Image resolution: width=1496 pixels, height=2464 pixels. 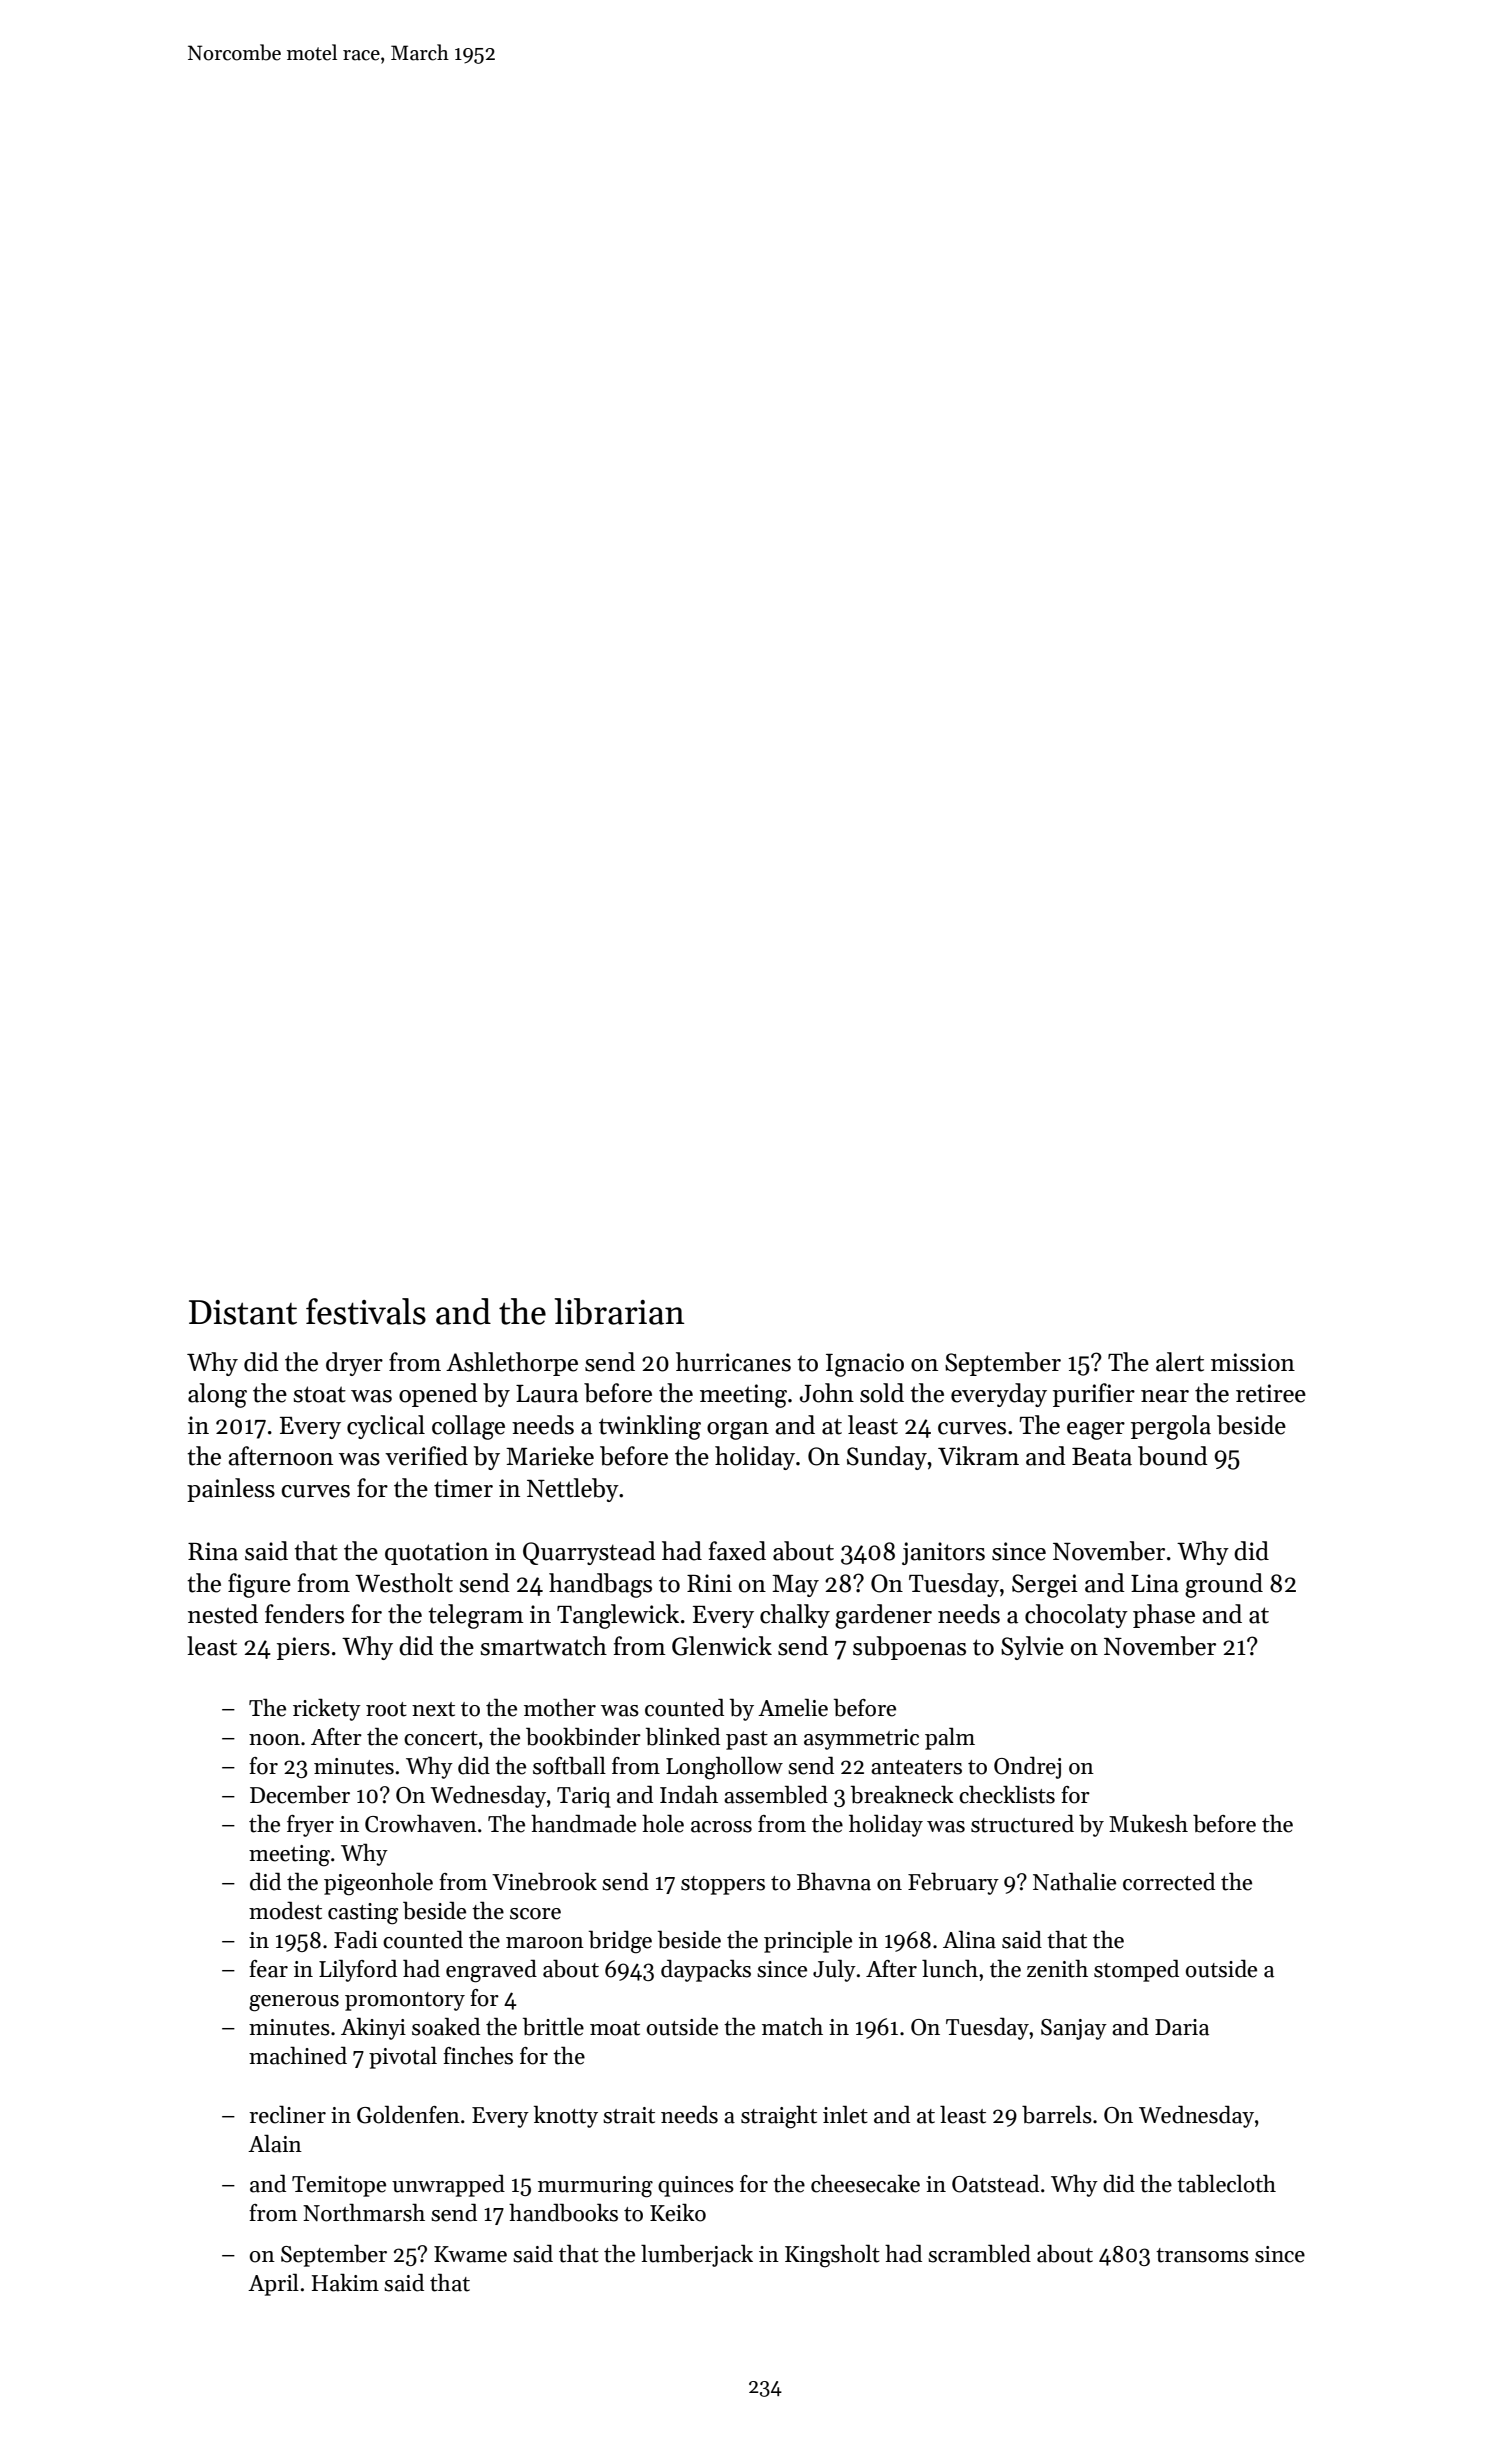 What do you see at coordinates (1202, 2255) in the screenshot?
I see `transoms` at bounding box center [1202, 2255].
